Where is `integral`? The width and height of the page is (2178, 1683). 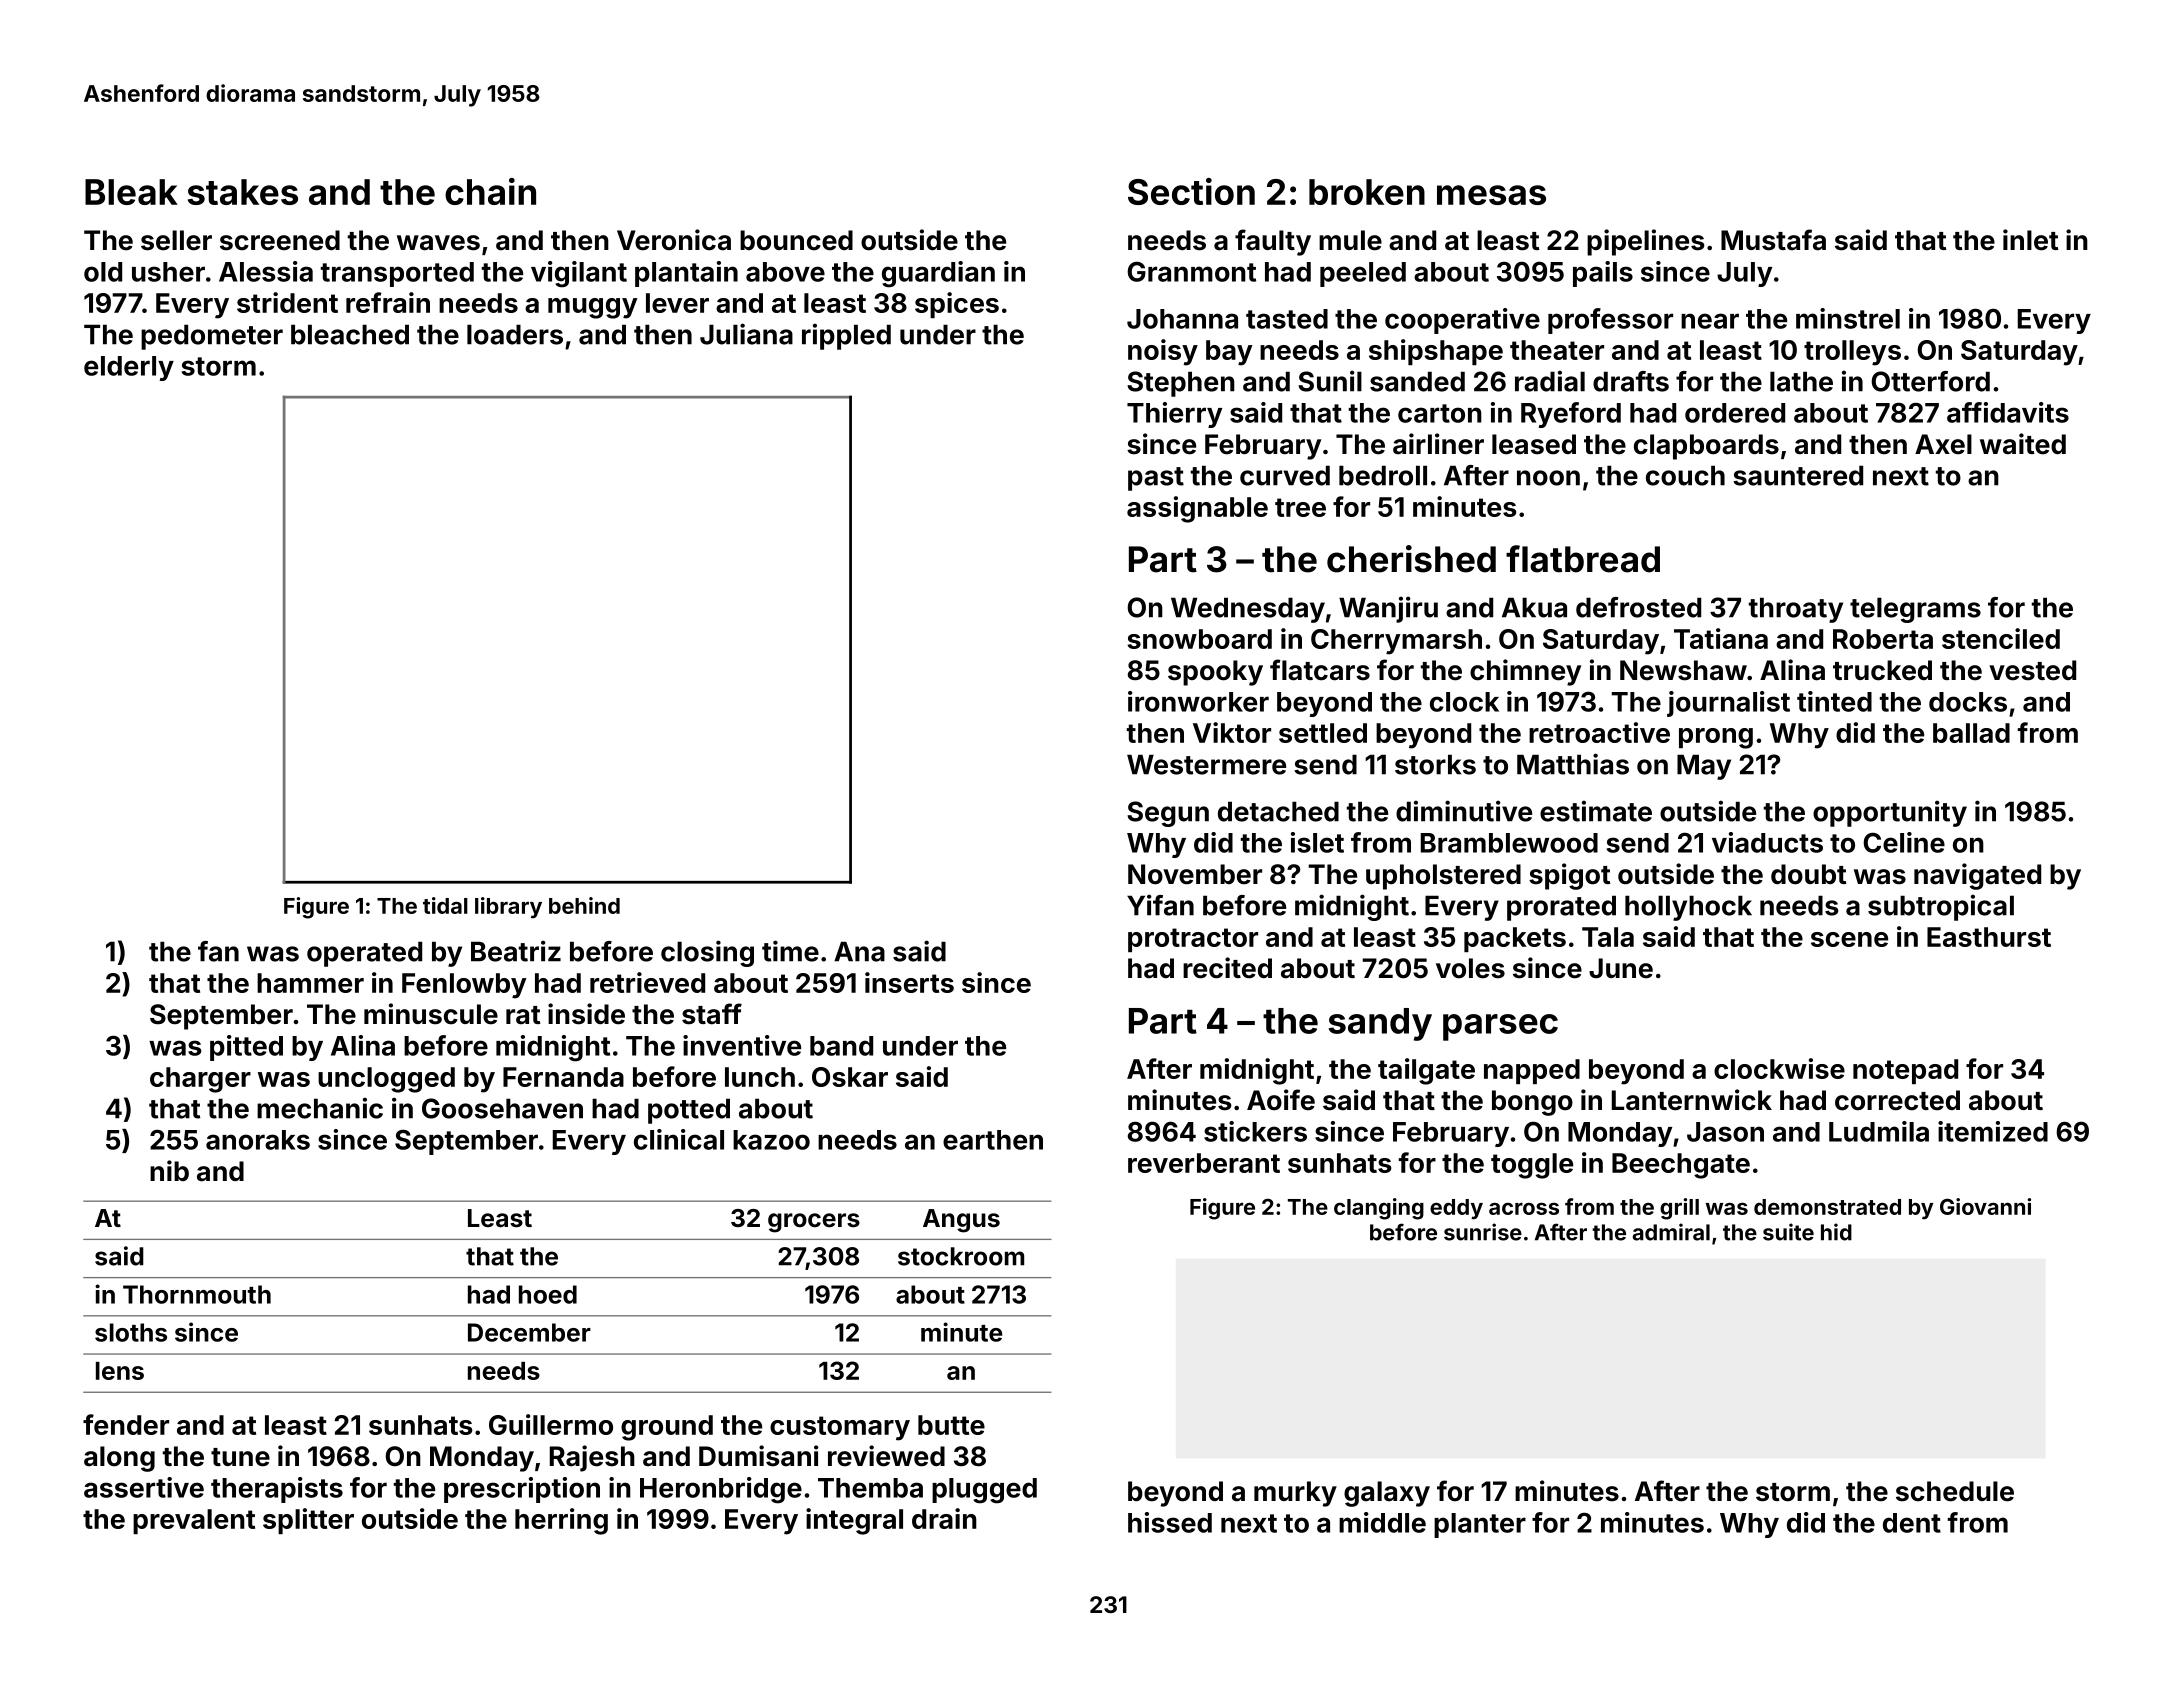 integral is located at coordinates (854, 1521).
